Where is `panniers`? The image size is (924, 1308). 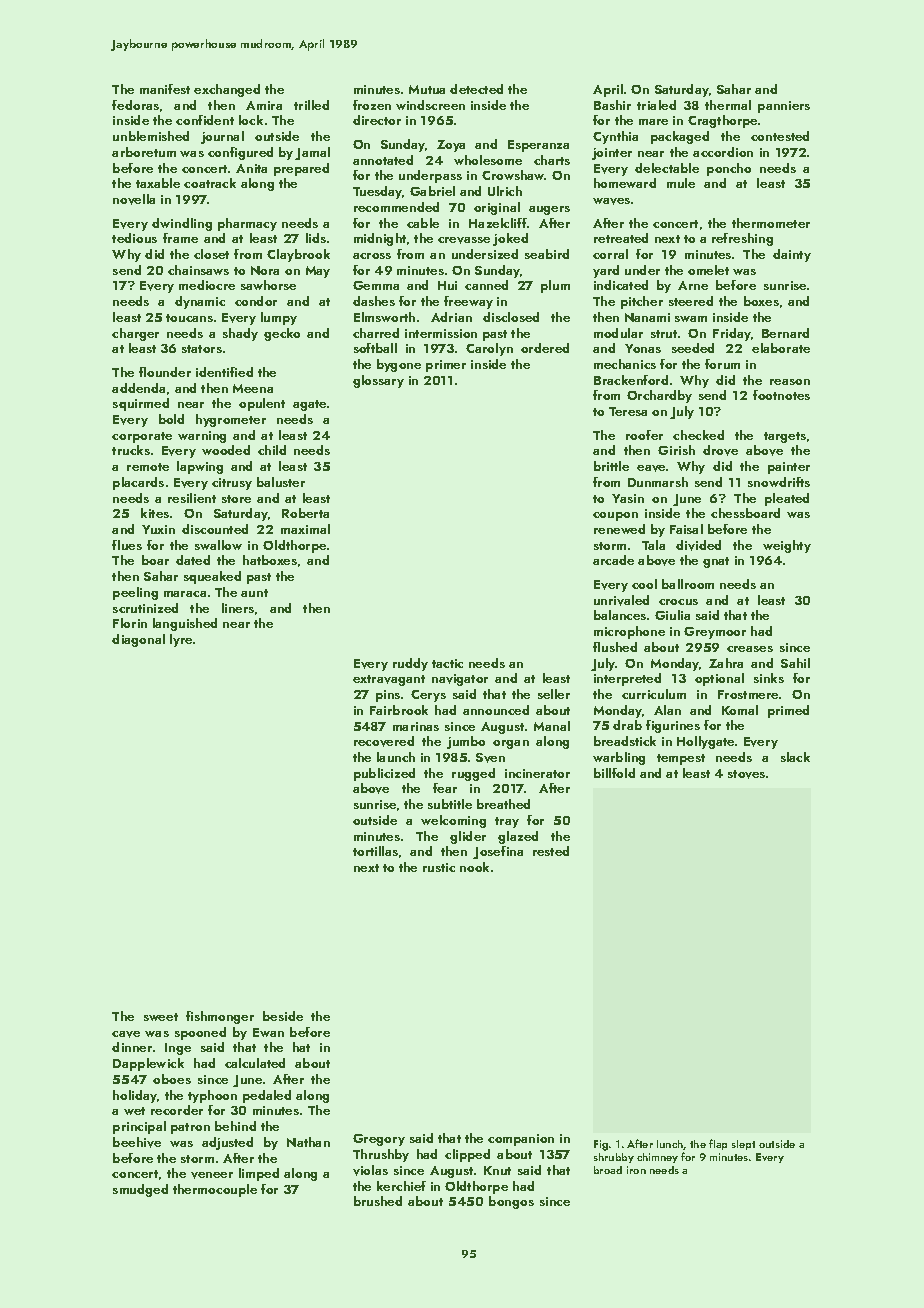
panniers is located at coordinates (784, 107).
